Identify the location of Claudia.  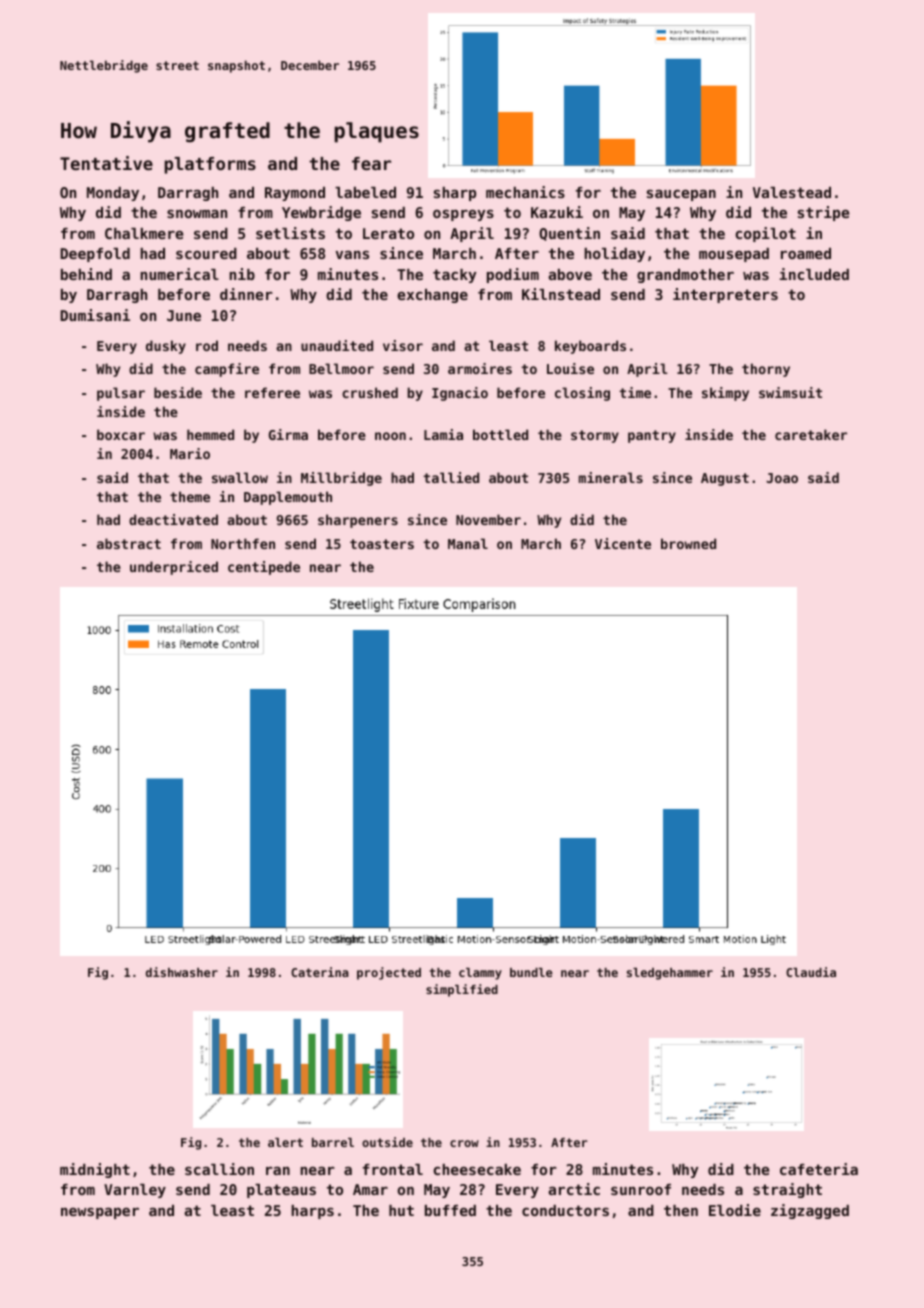
(811, 972).
